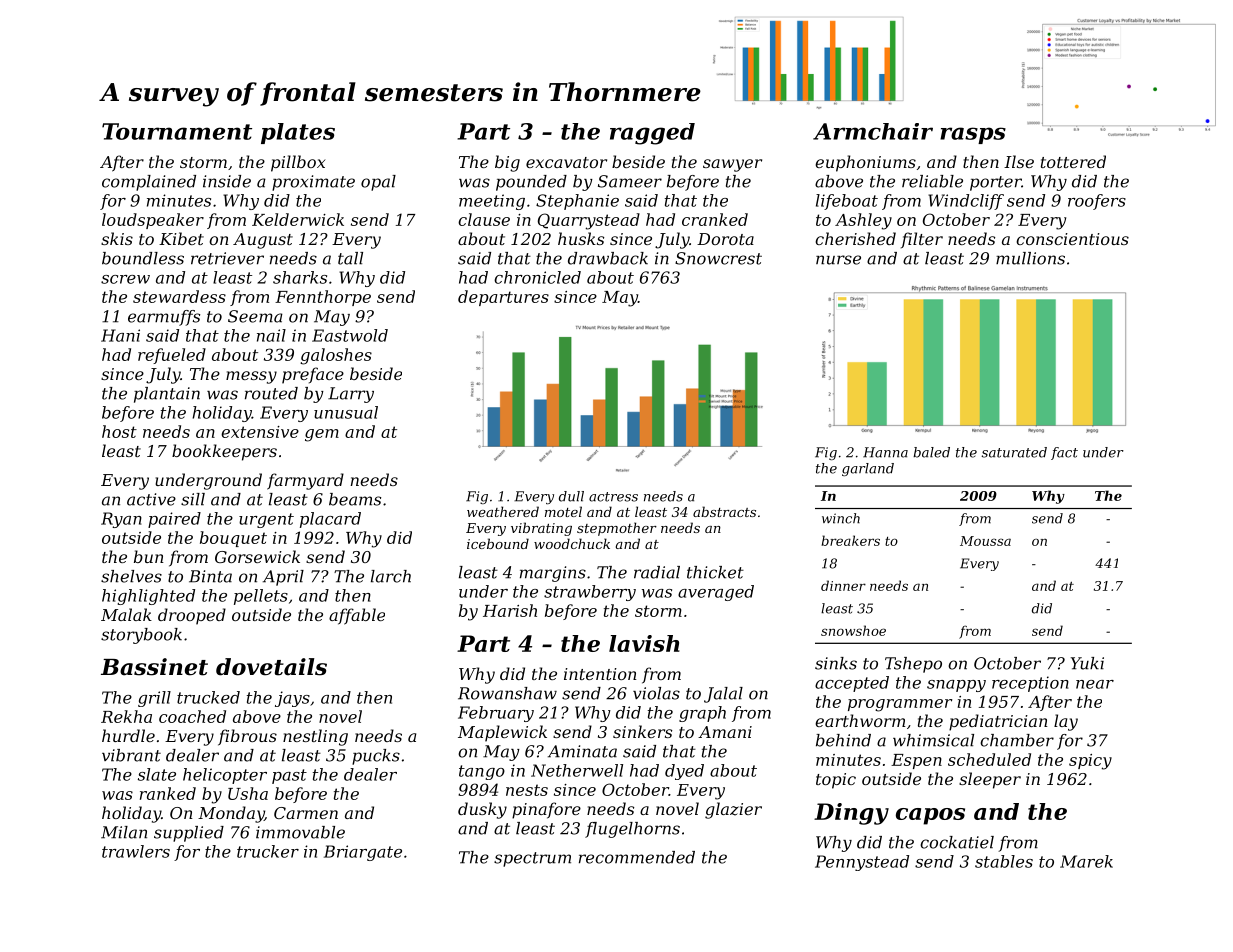  Describe the element at coordinates (298, 133) in the screenshot. I see `plates` at that location.
